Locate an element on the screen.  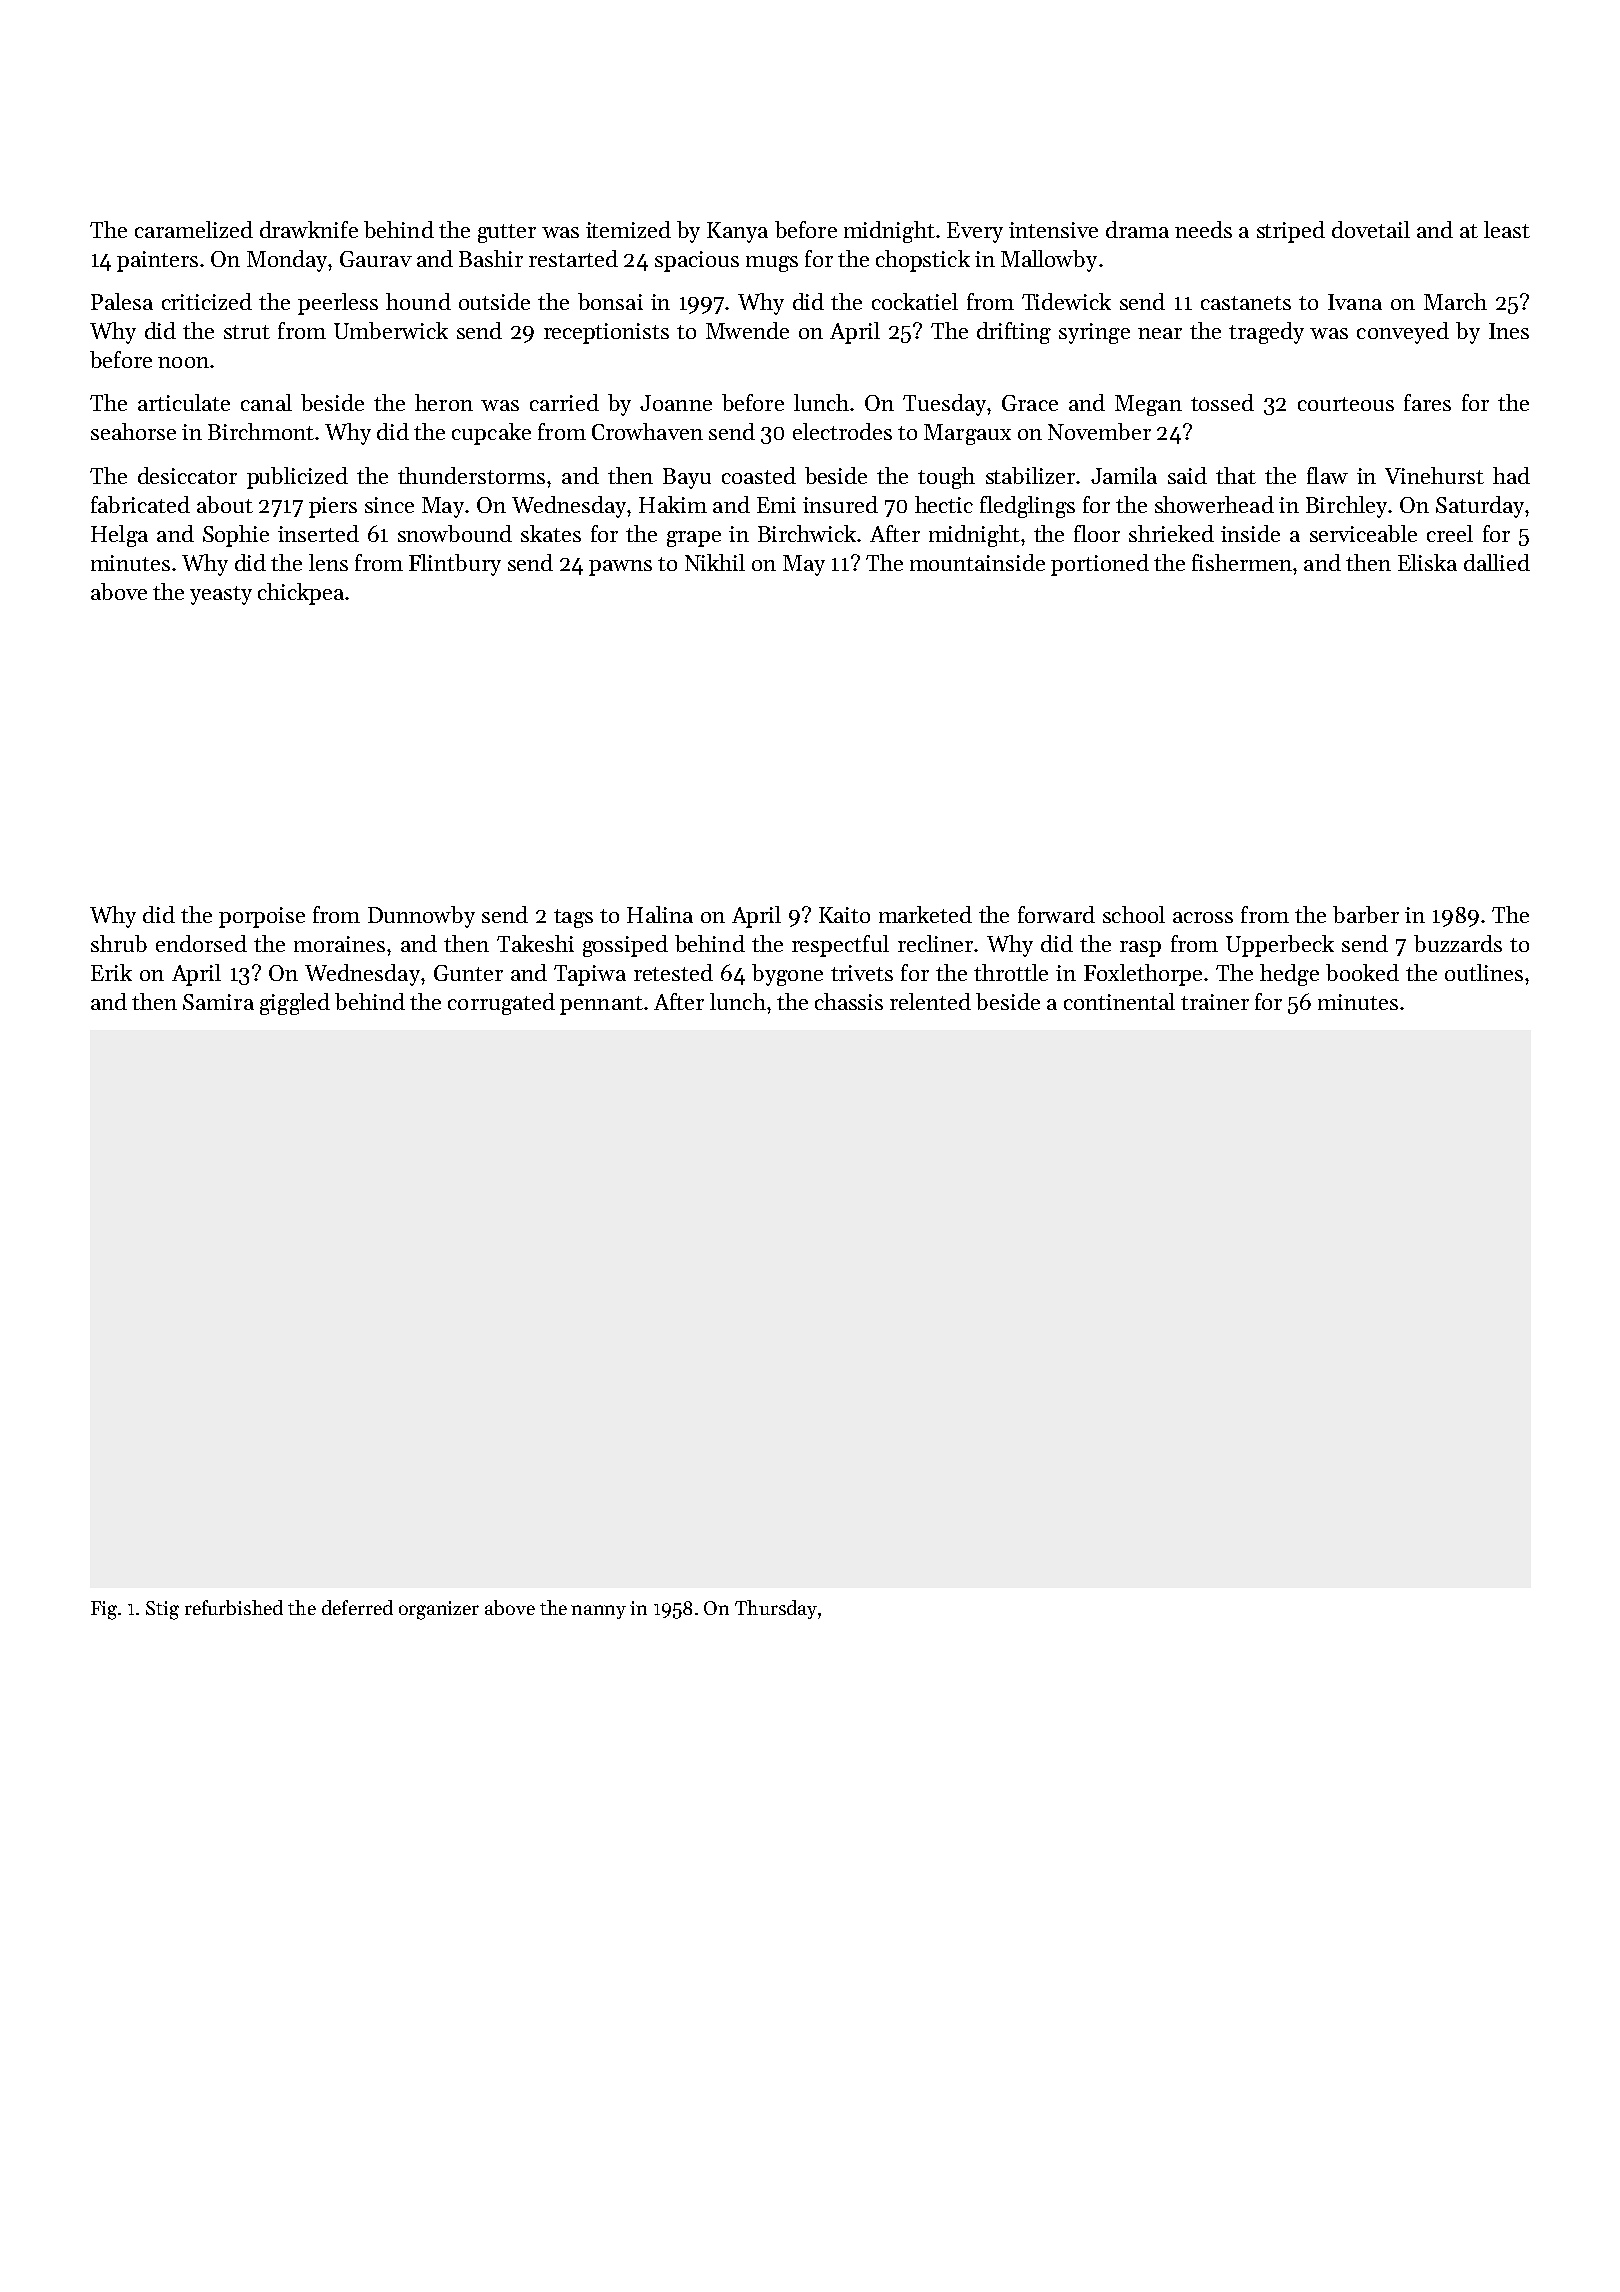
nanny is located at coordinates (598, 1612).
